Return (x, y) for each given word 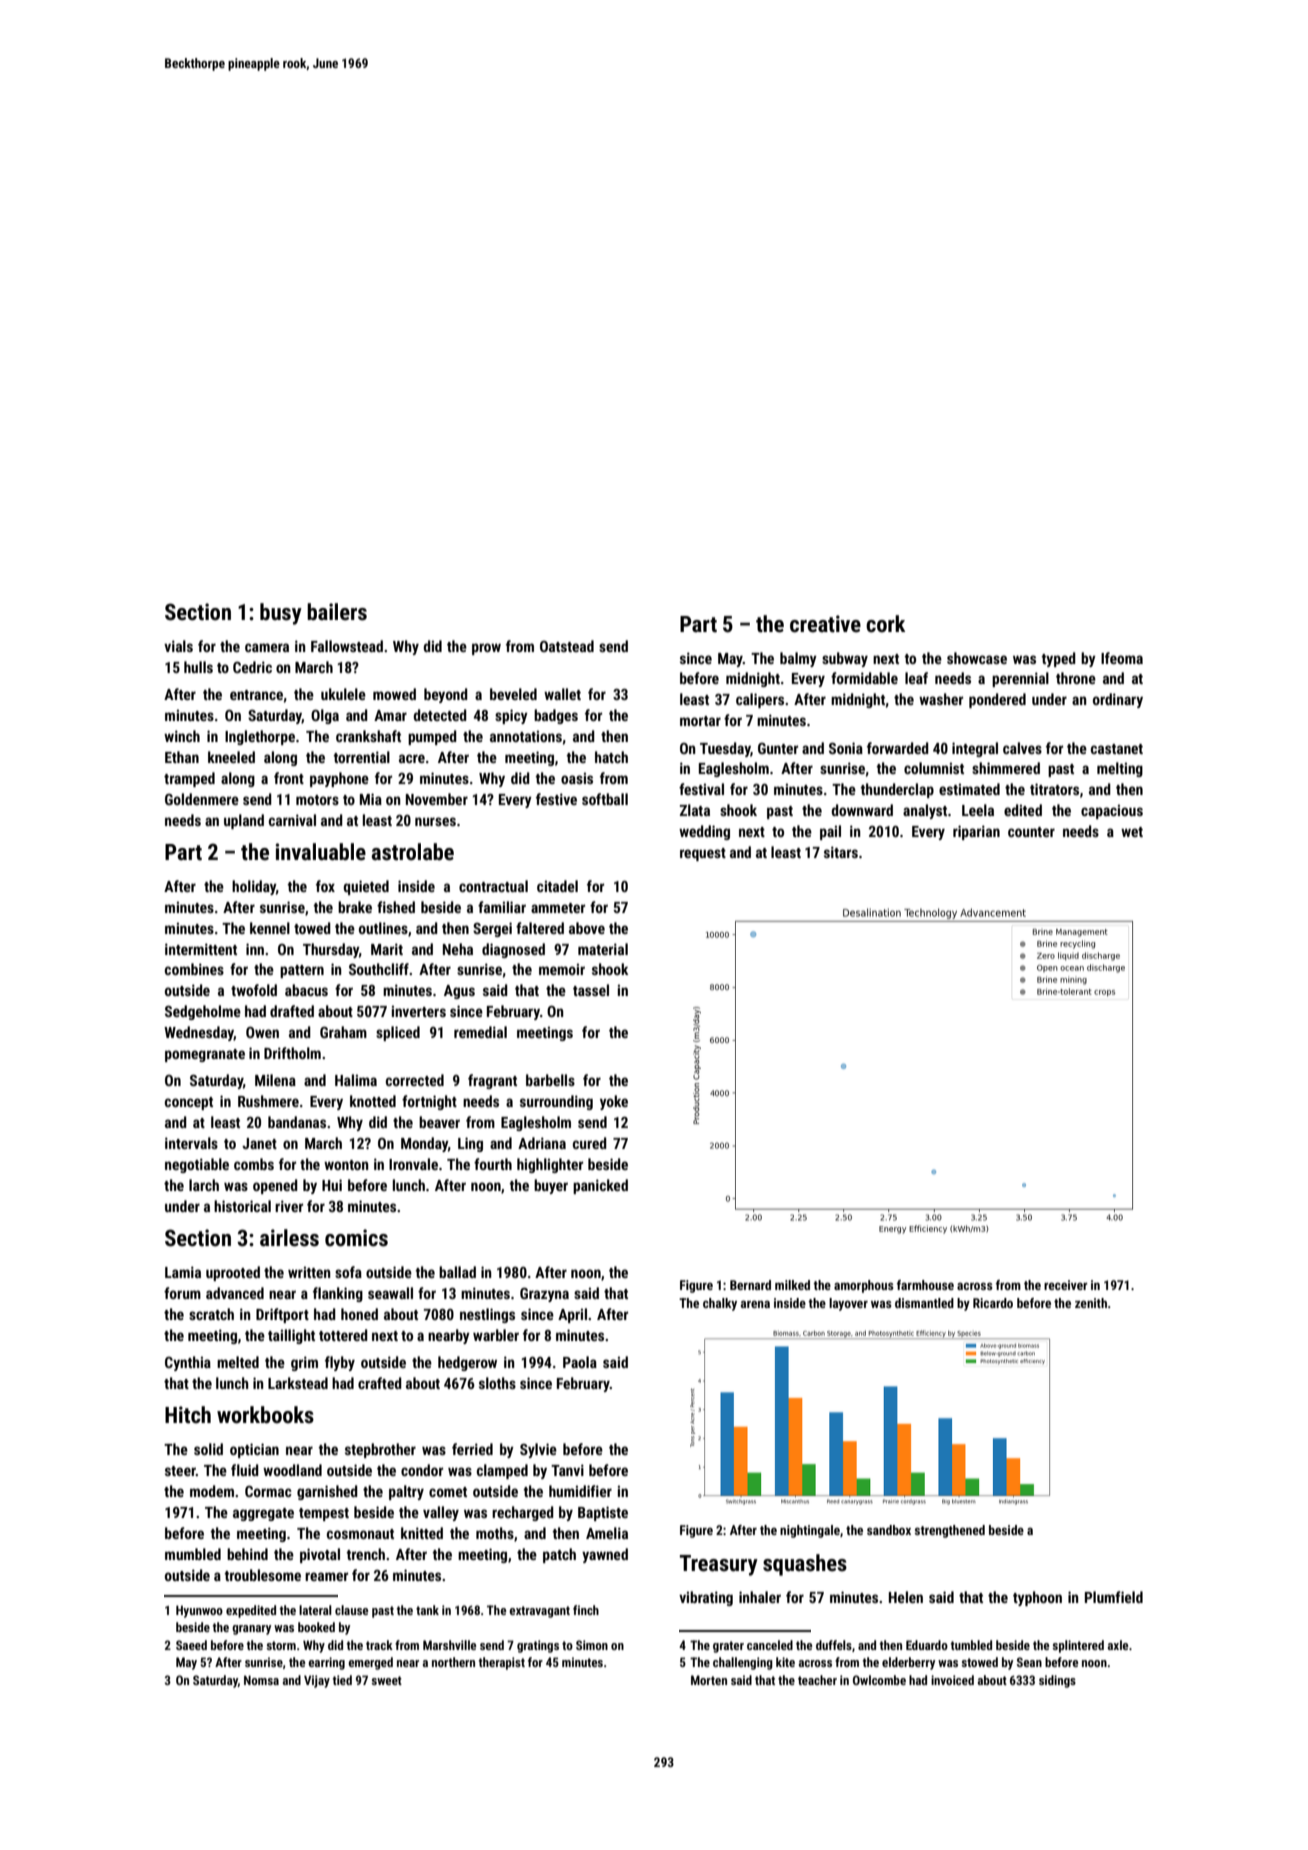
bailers (337, 612)
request (703, 854)
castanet (1117, 749)
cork (885, 624)
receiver (1066, 1285)
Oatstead (567, 646)
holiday (254, 887)
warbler (496, 1335)
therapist (502, 1663)
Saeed (191, 1645)
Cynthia (188, 1363)
